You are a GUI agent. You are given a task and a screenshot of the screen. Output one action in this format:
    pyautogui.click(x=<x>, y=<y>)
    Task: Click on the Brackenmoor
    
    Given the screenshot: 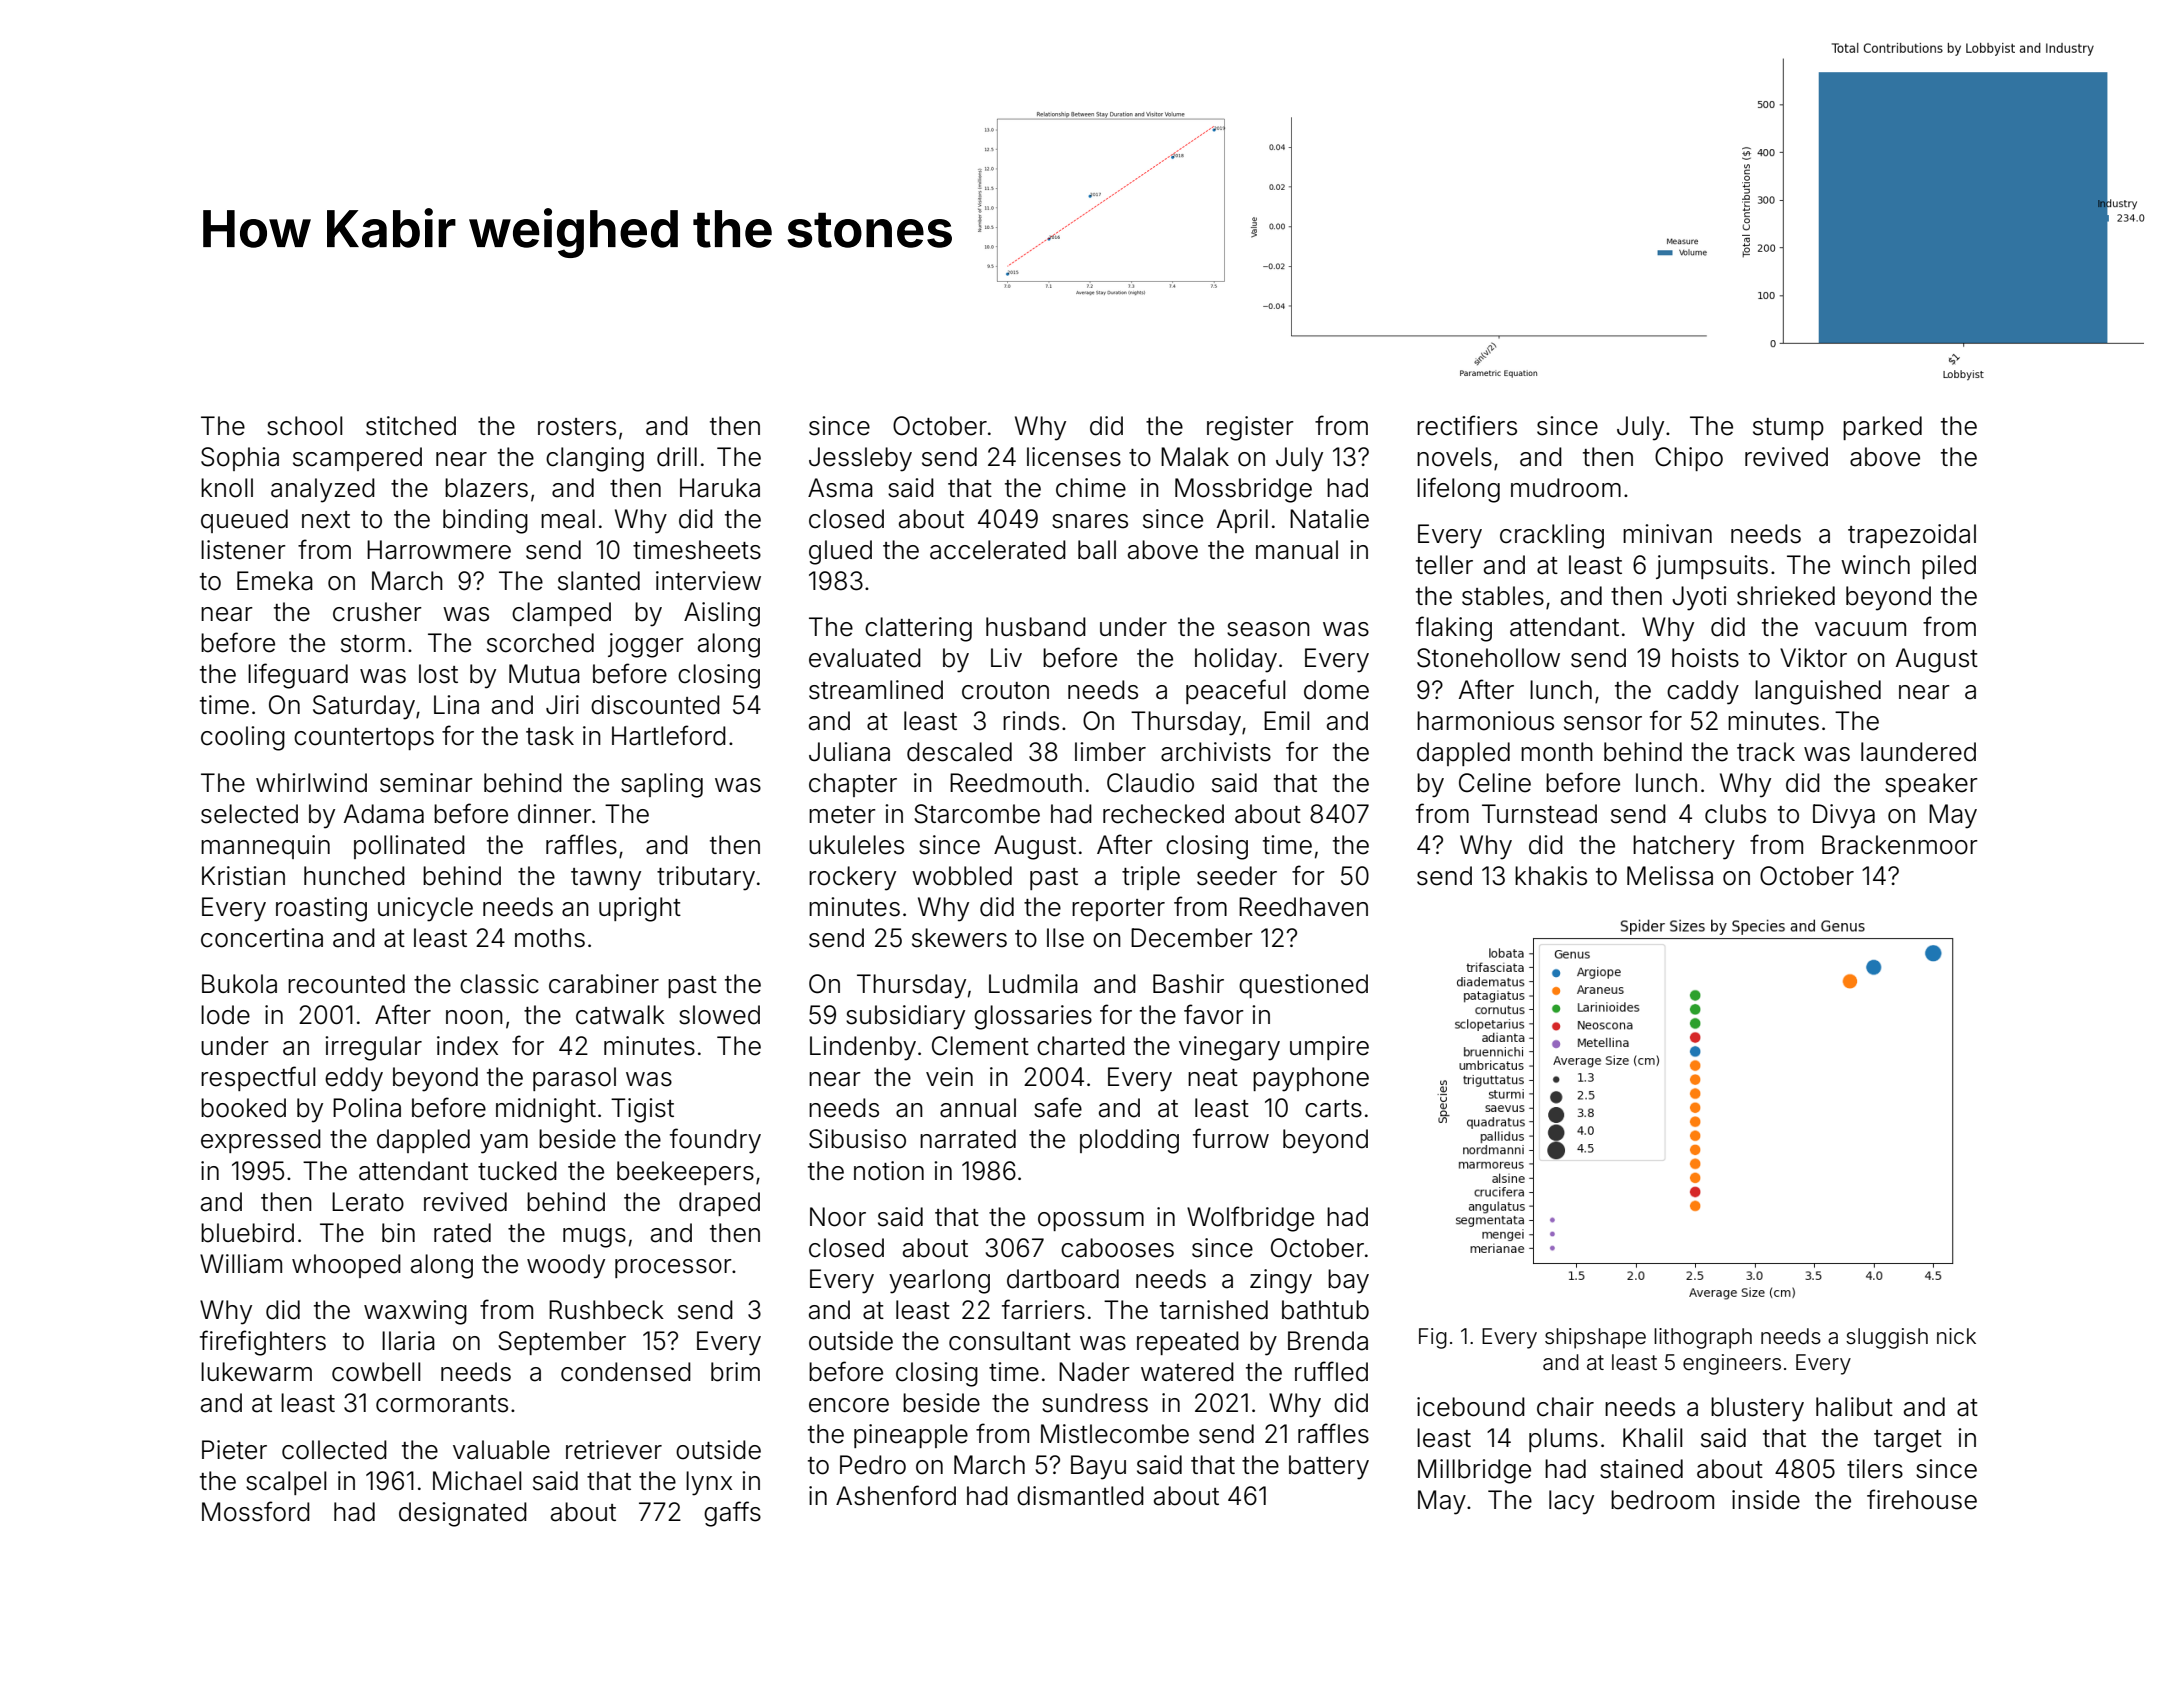 What is the action you would take?
    pyautogui.click(x=1900, y=845)
